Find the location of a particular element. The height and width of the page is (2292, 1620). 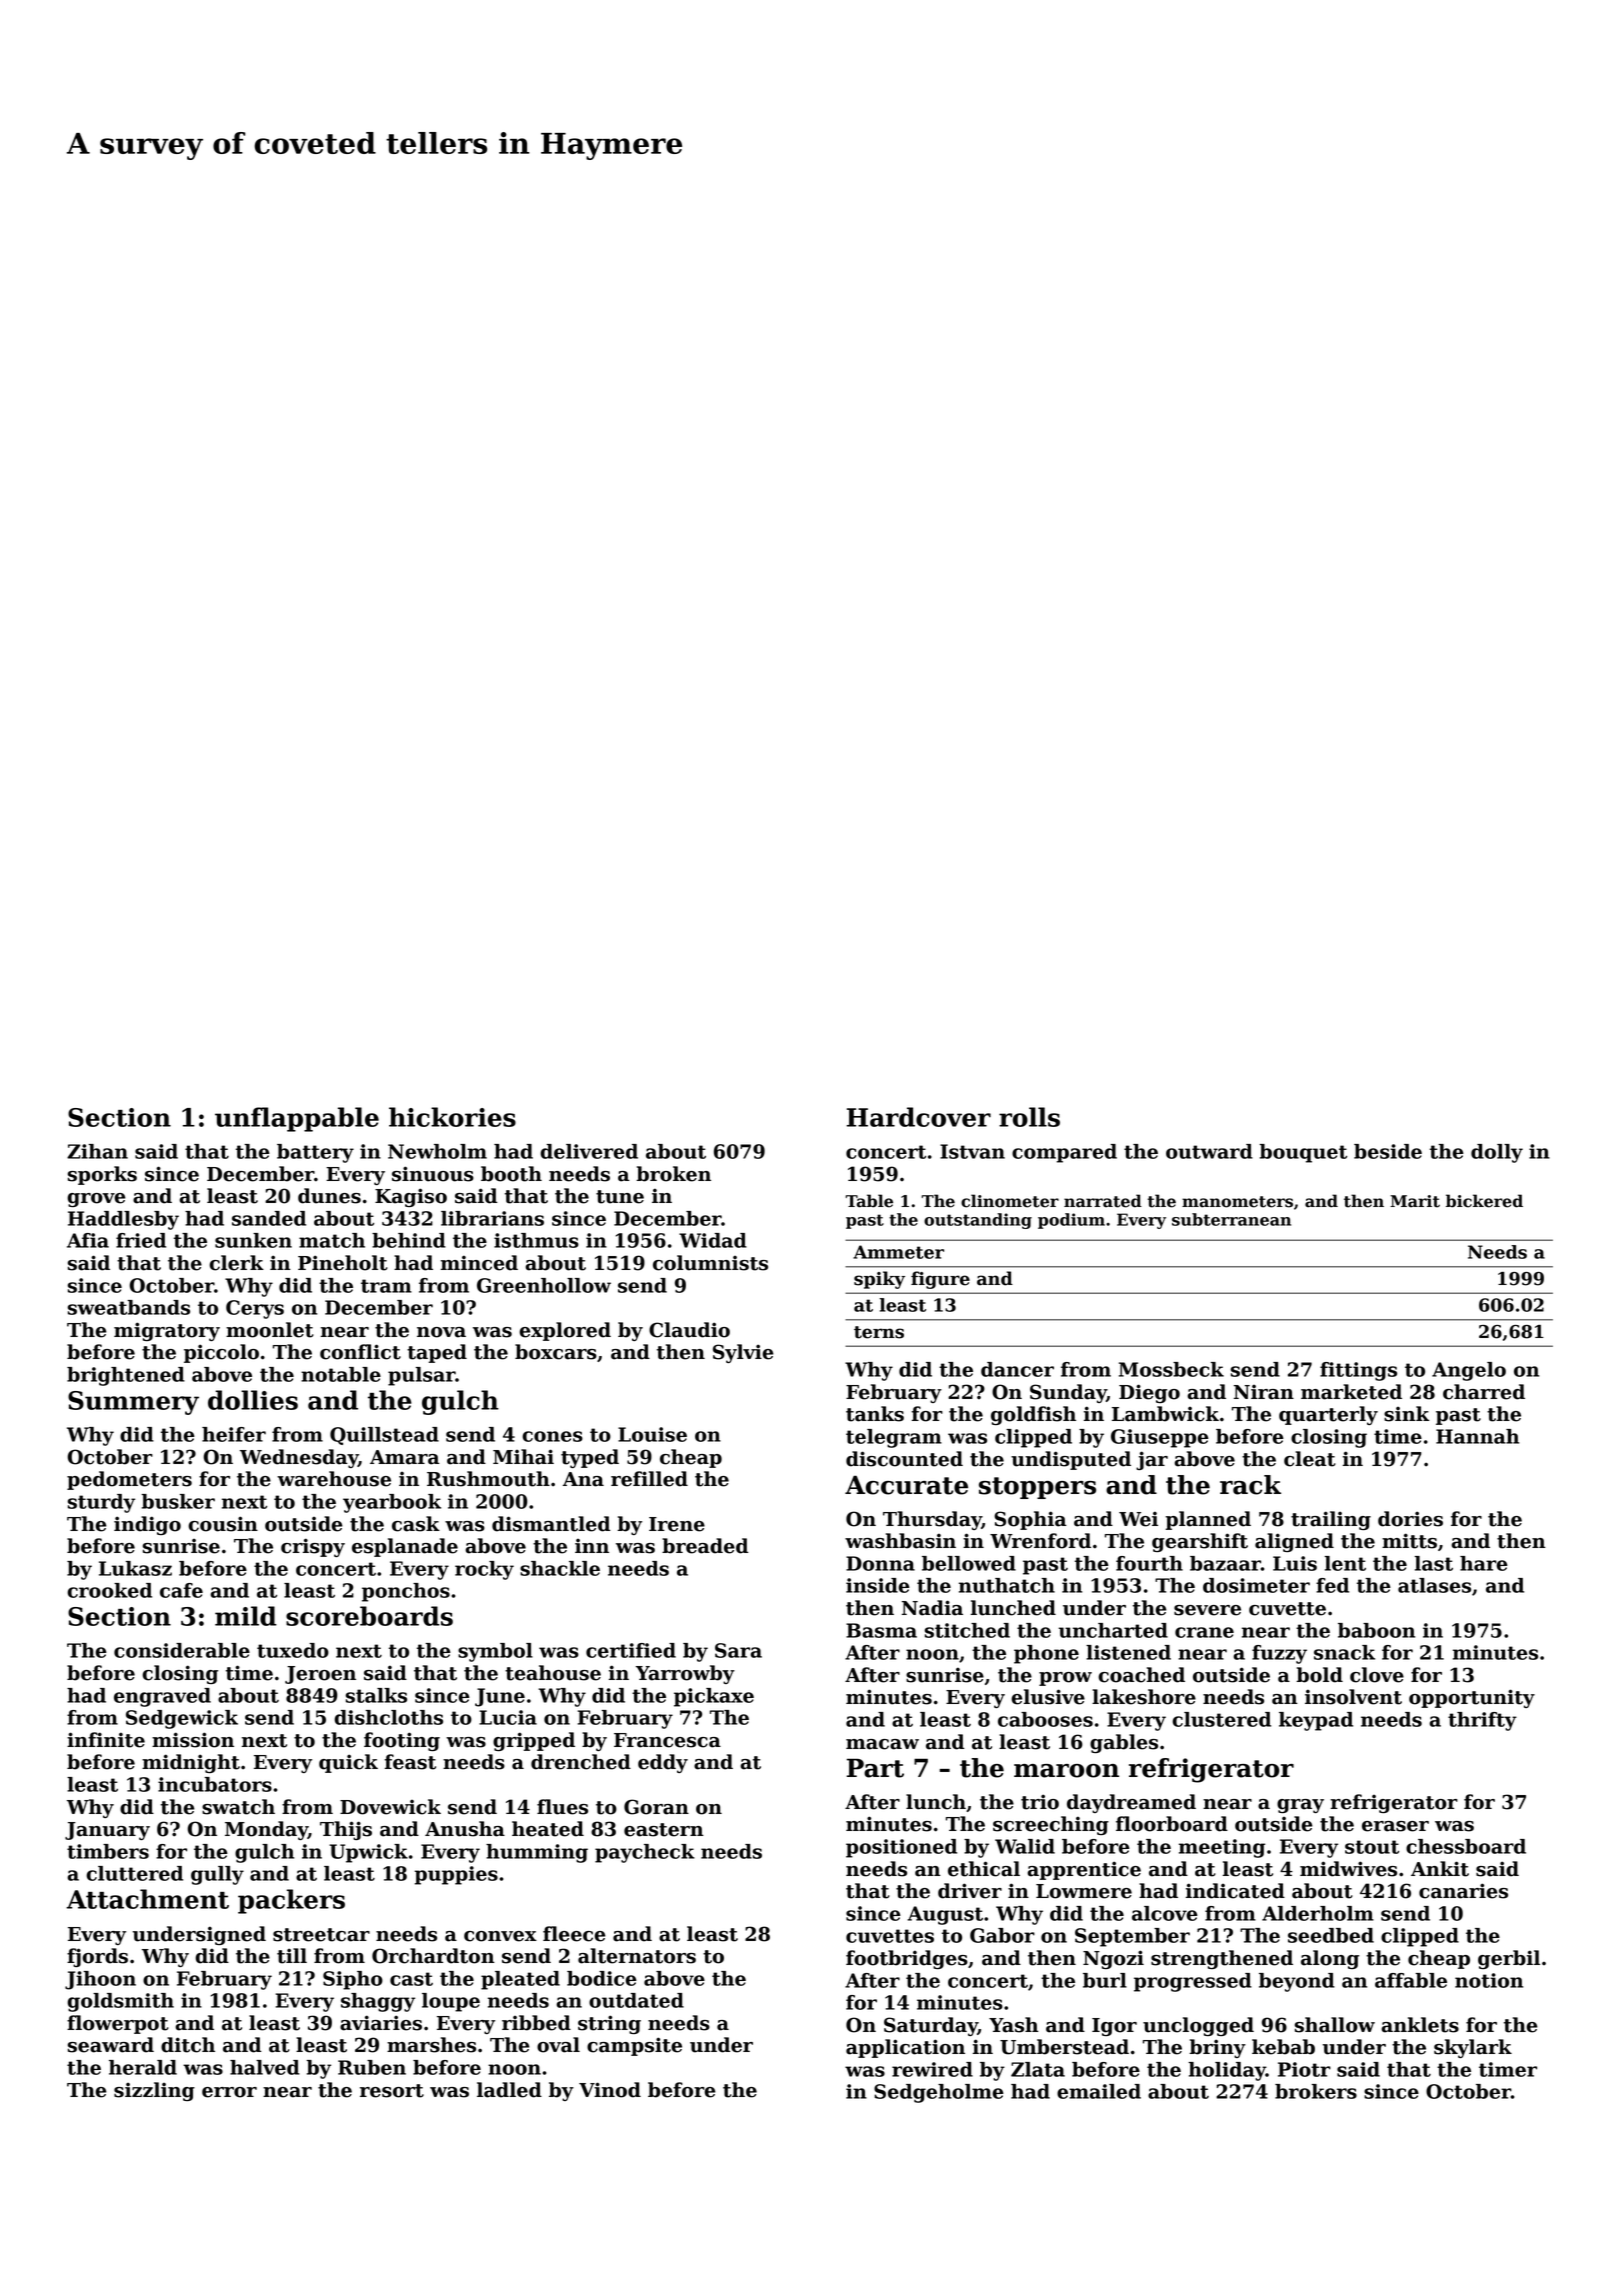

outward is located at coordinates (1209, 1151).
